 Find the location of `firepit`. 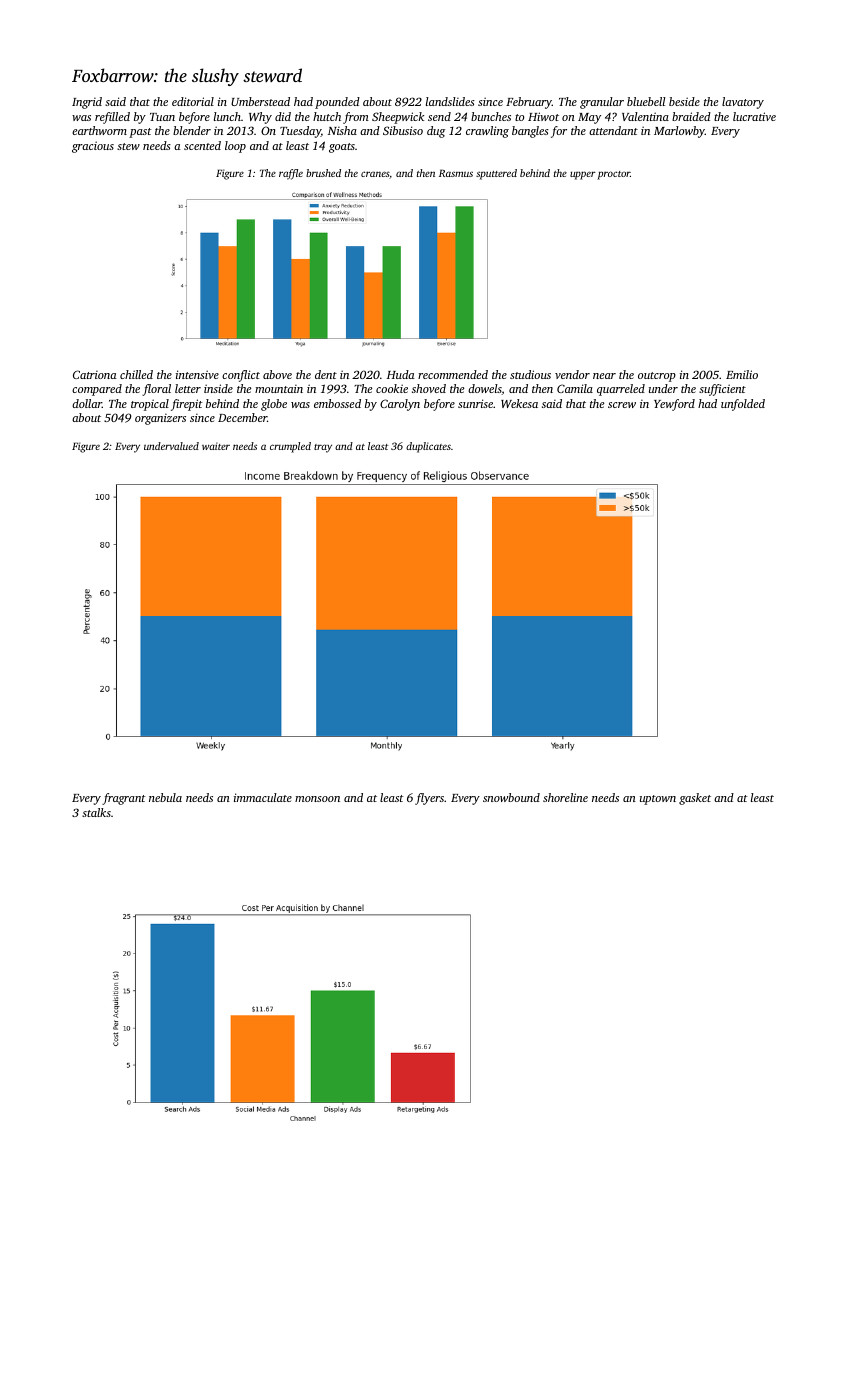

firepit is located at coordinates (187, 405).
